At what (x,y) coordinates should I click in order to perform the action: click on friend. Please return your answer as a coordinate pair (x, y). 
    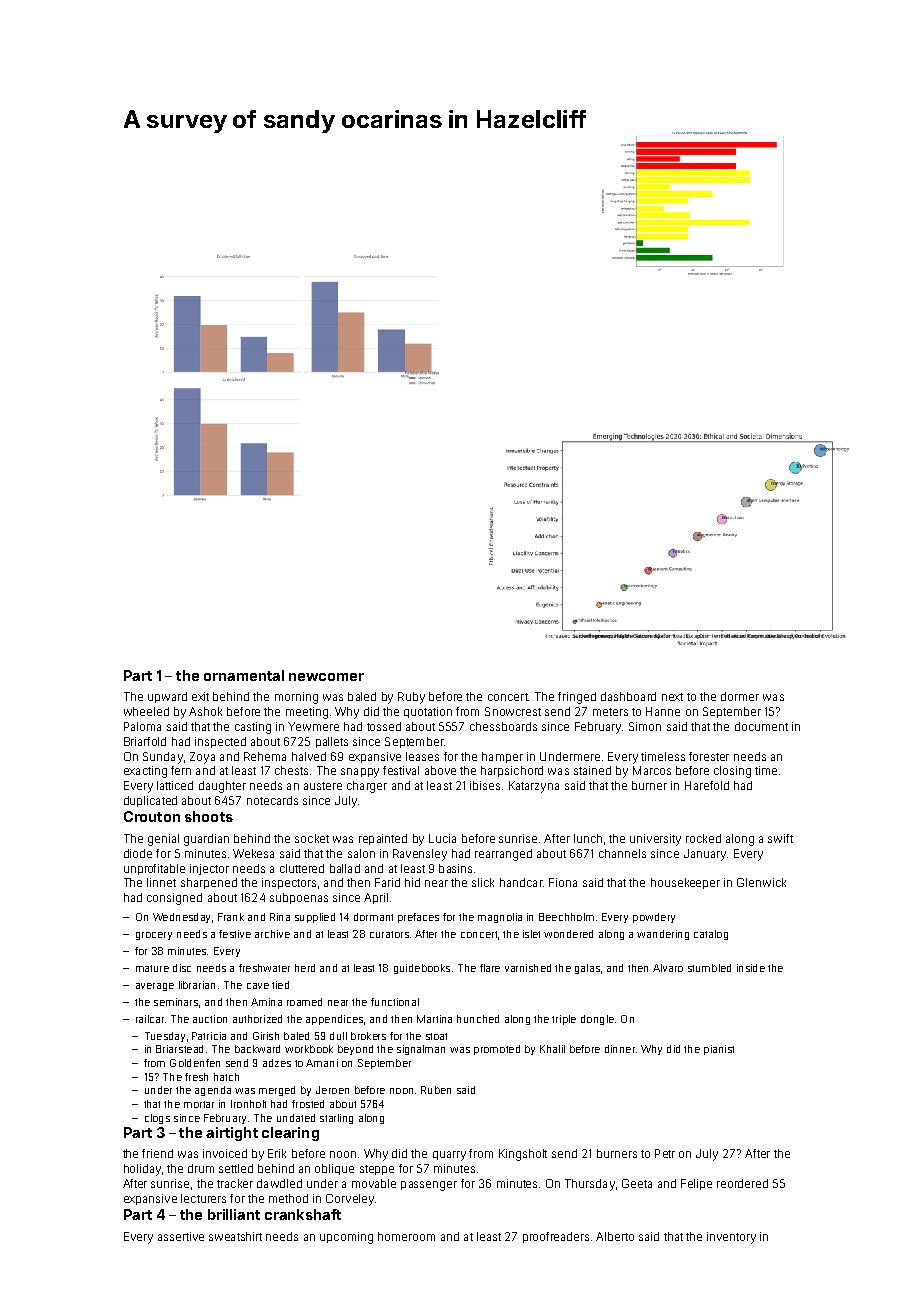
    Looking at the image, I should click on (157, 1153).
